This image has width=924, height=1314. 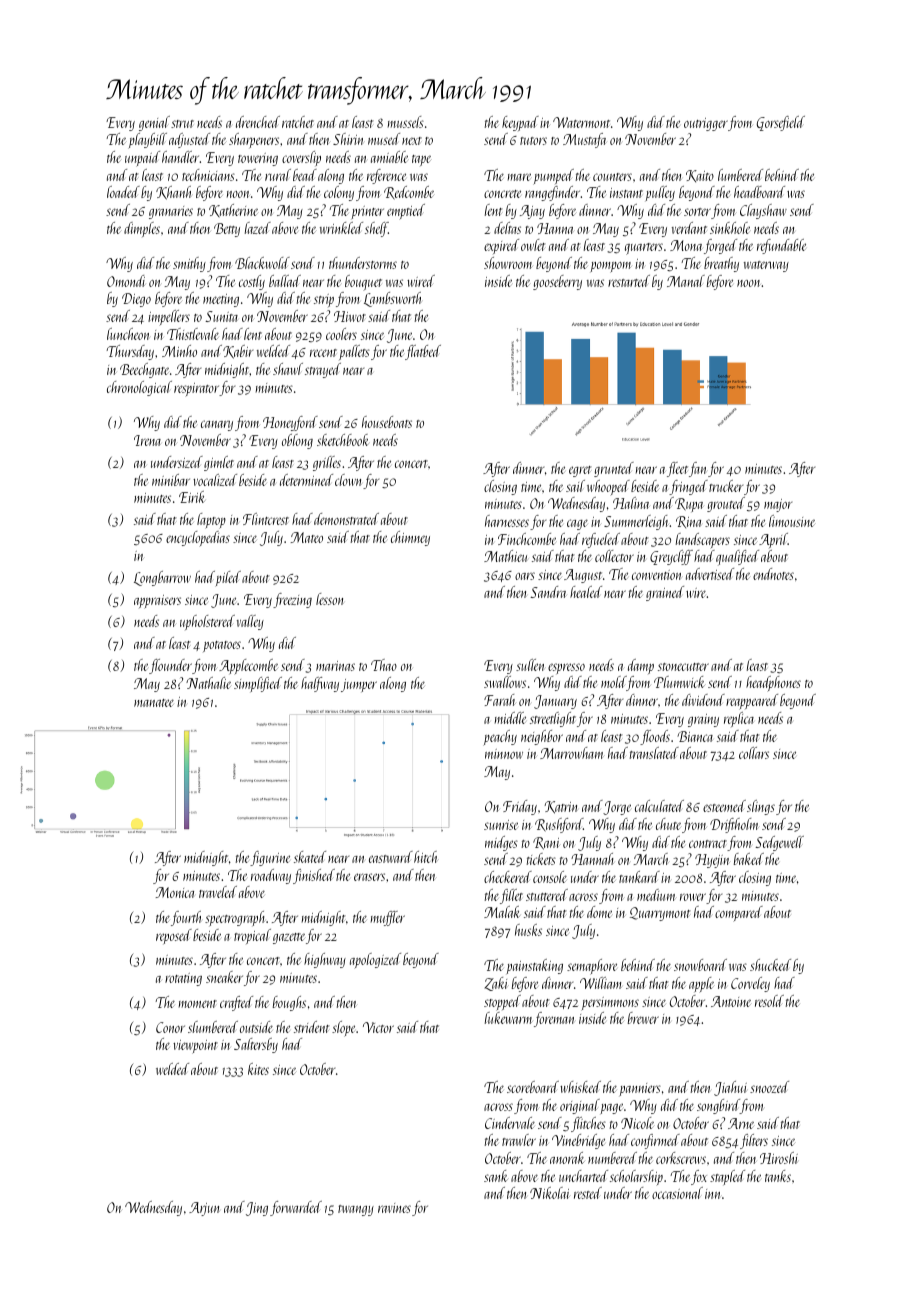 I want to click on restarted, so click(x=629, y=281).
